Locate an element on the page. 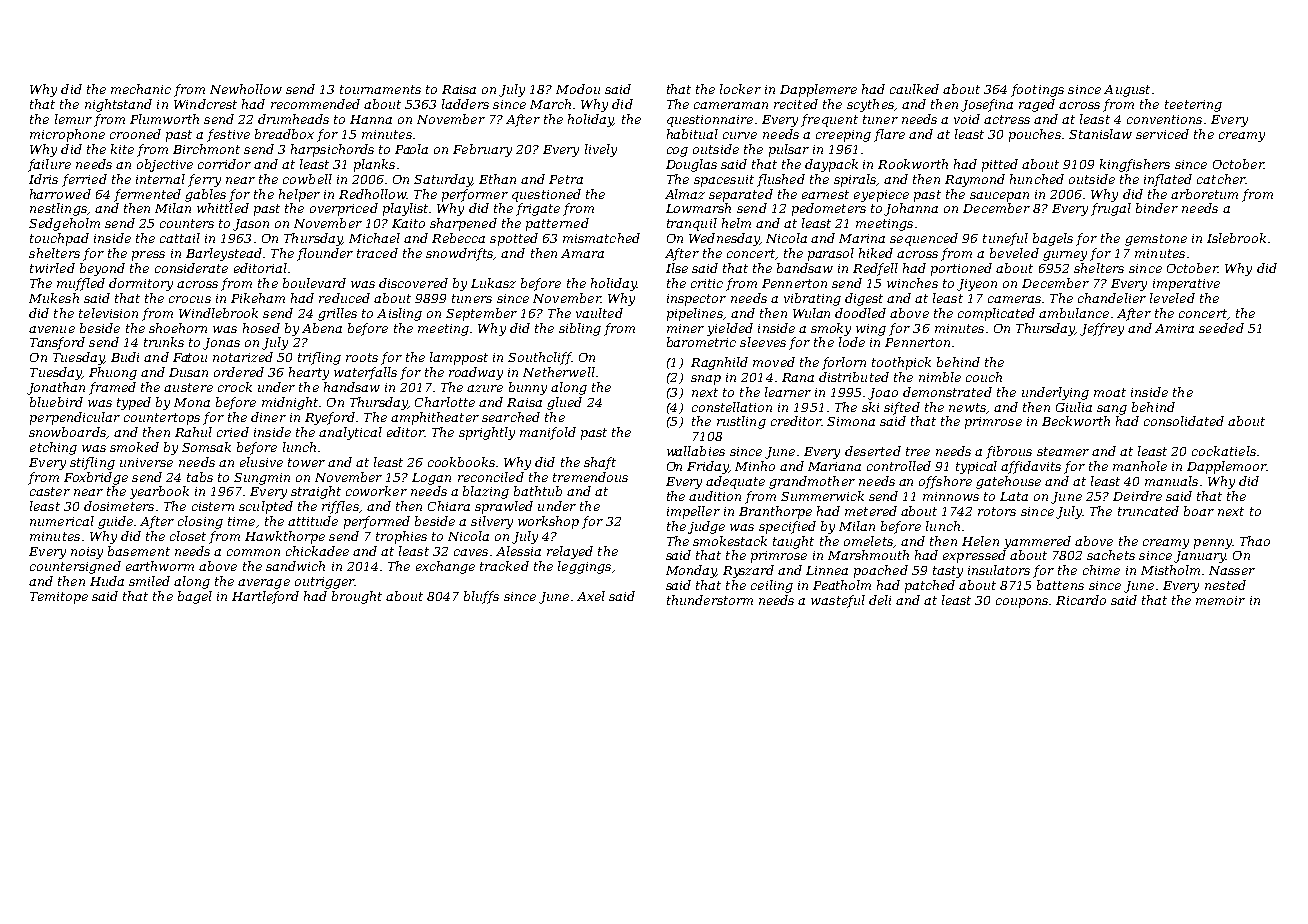 This image has width=1308, height=924. cookbooks is located at coordinates (461, 462).
